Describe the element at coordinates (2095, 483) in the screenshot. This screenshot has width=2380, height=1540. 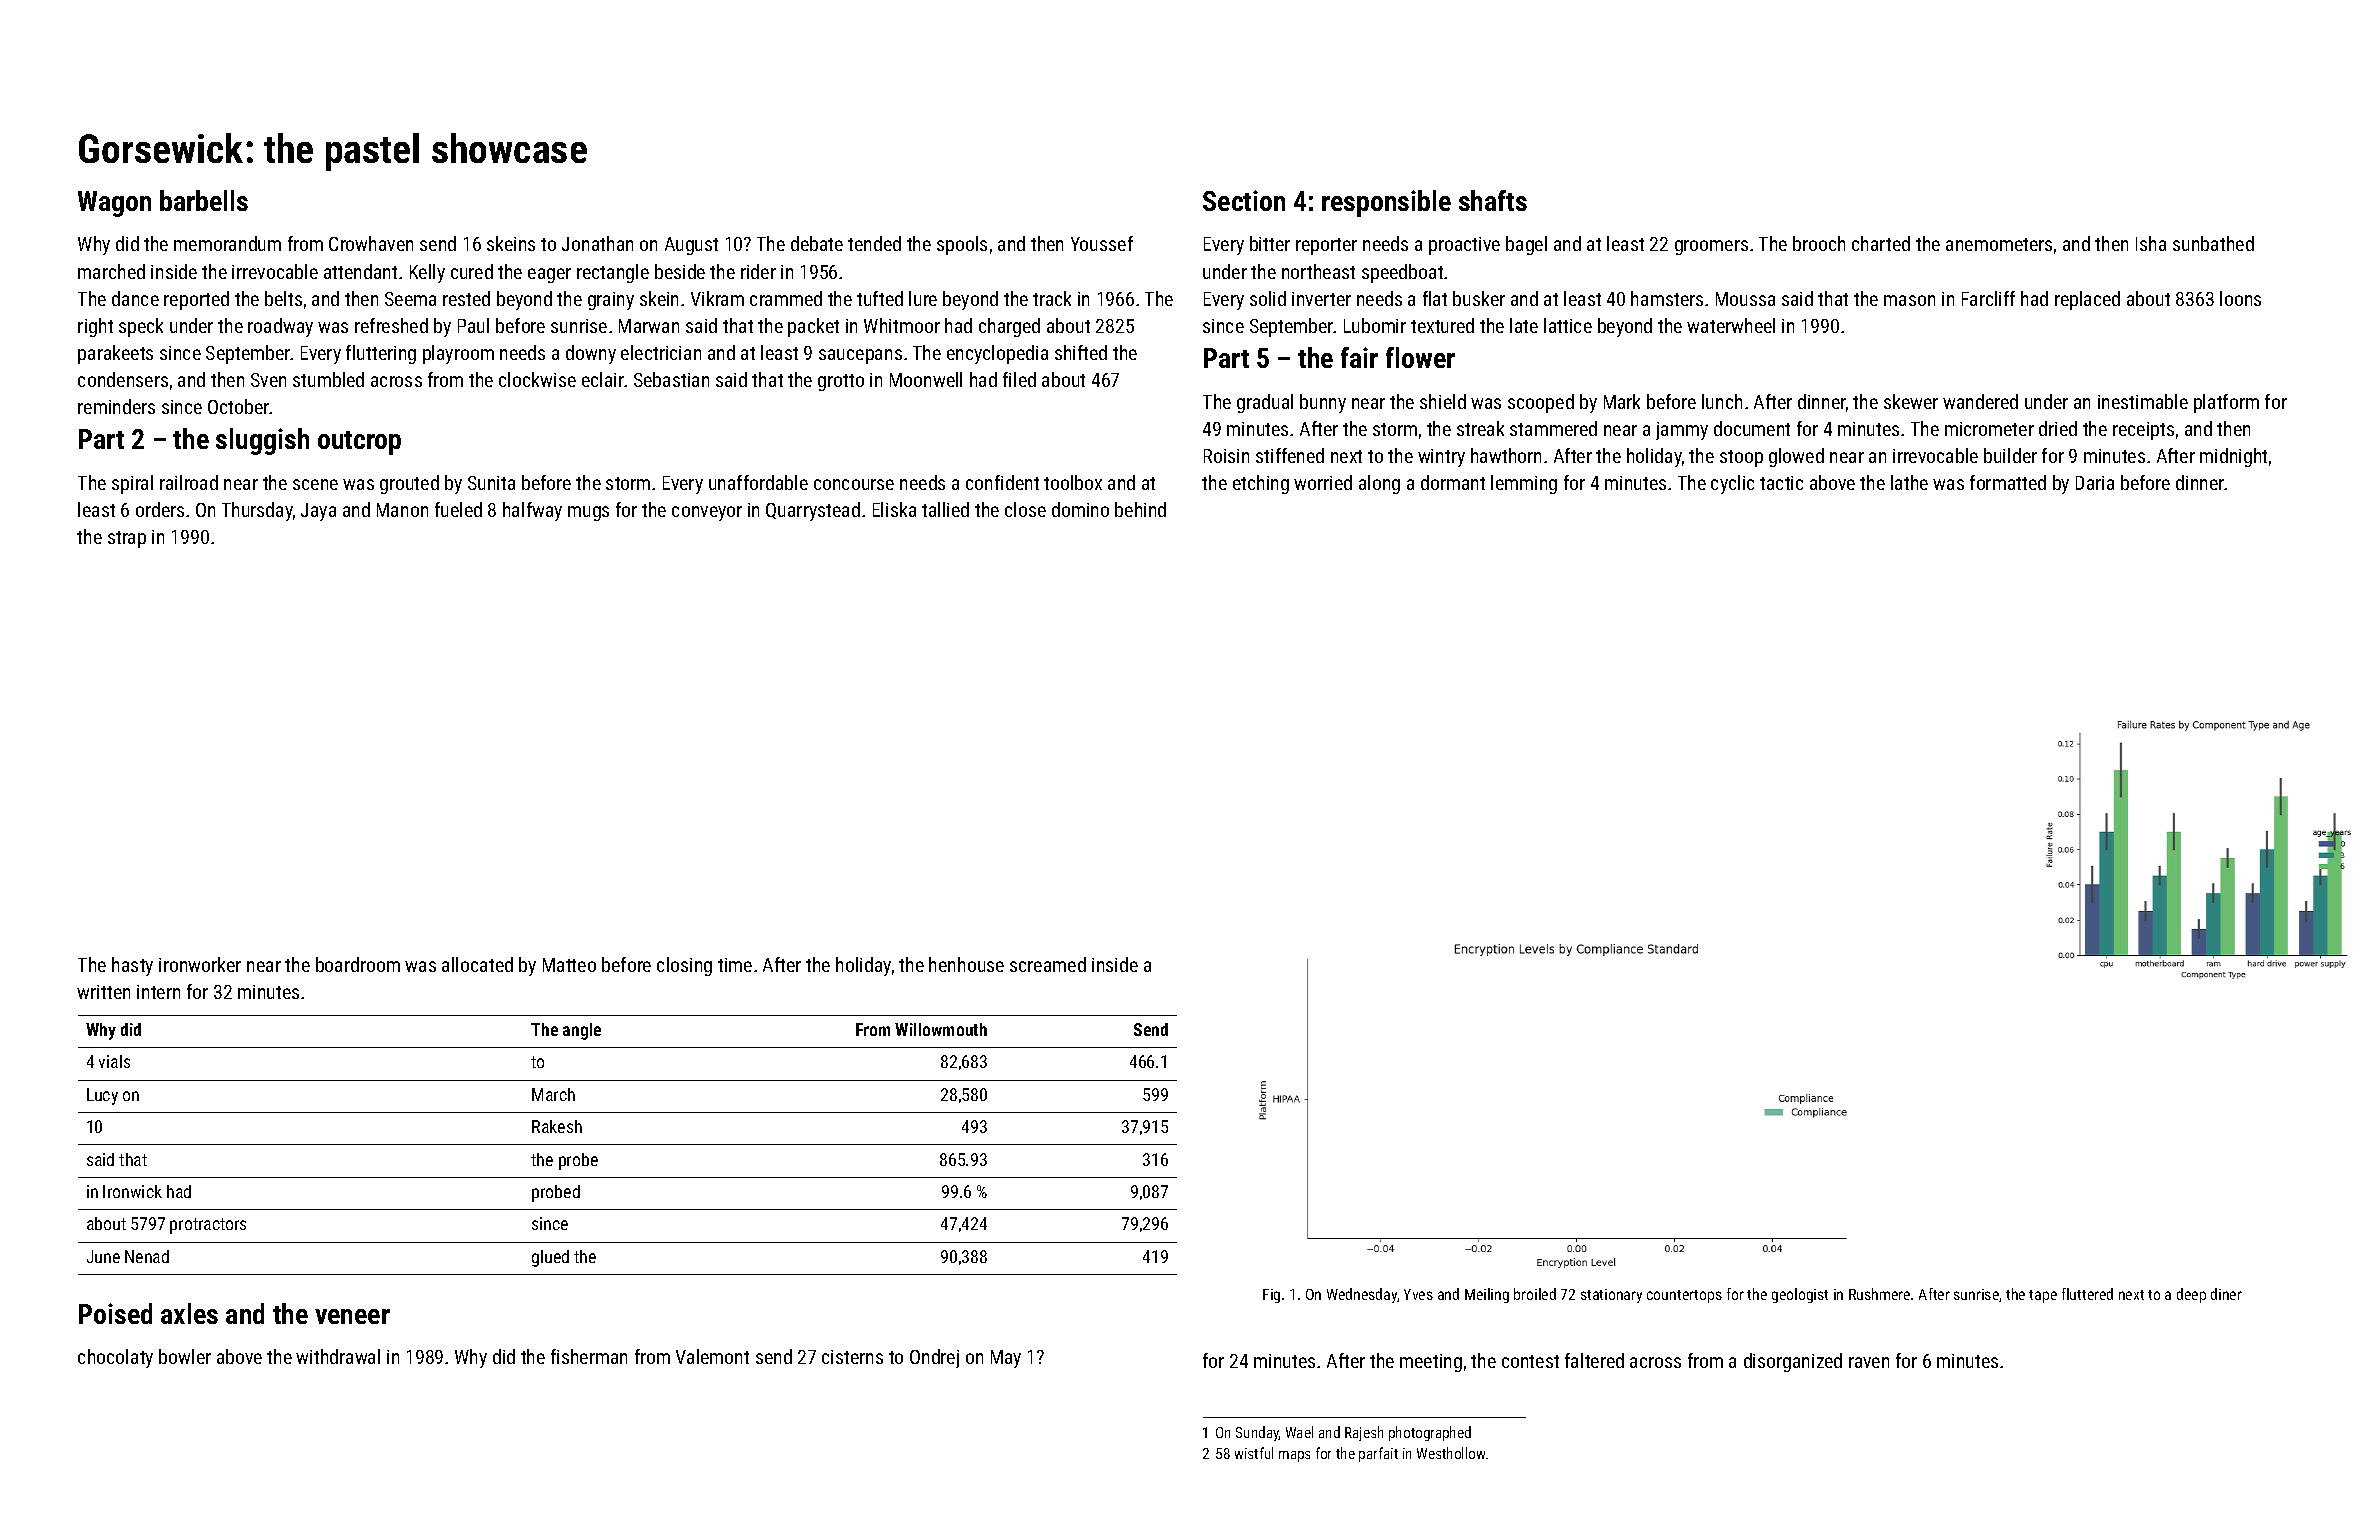
I see `Daria` at that location.
